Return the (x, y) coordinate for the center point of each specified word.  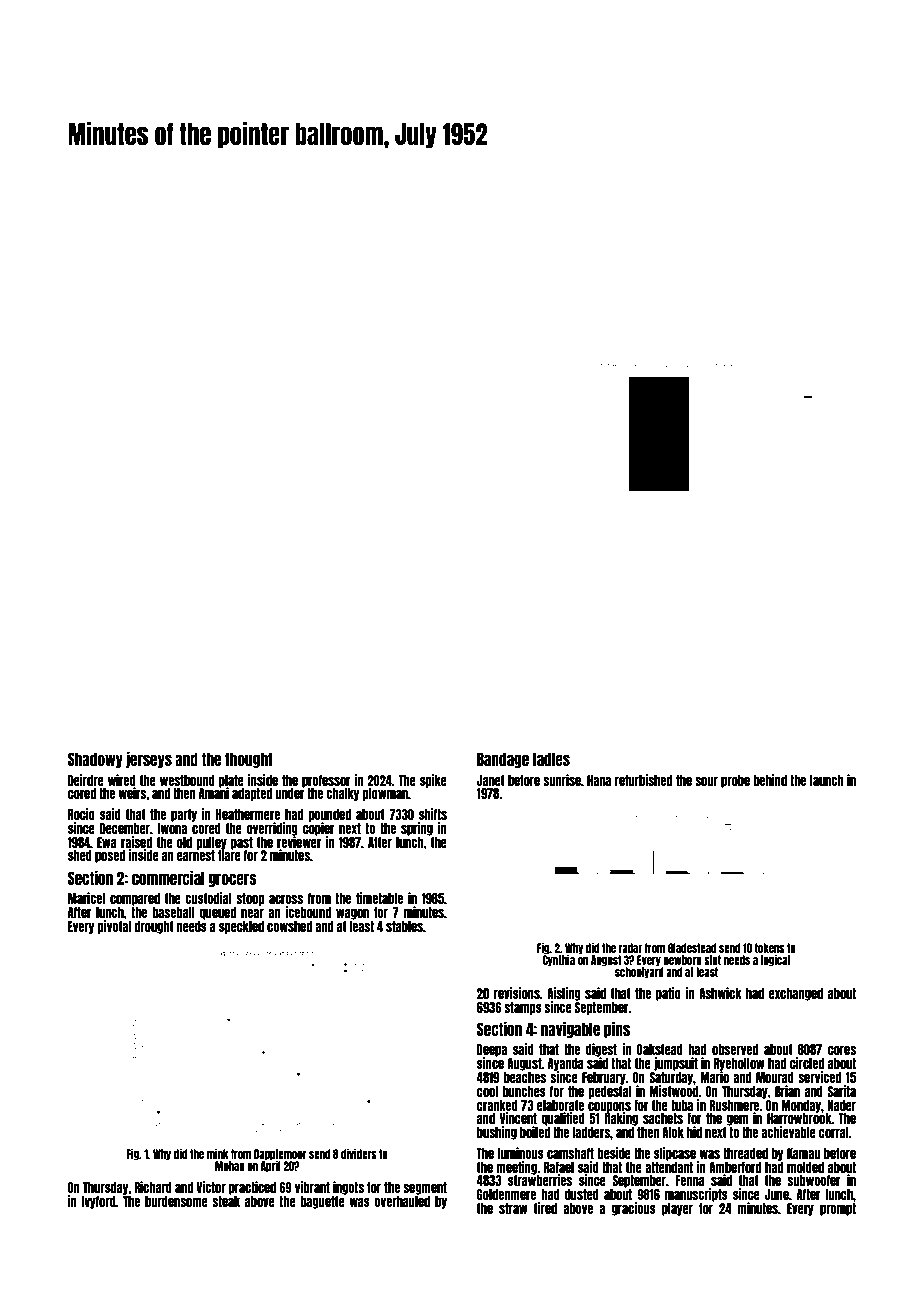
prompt (838, 1209)
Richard (153, 1187)
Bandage (503, 760)
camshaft (570, 1153)
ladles (551, 759)
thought (249, 760)
